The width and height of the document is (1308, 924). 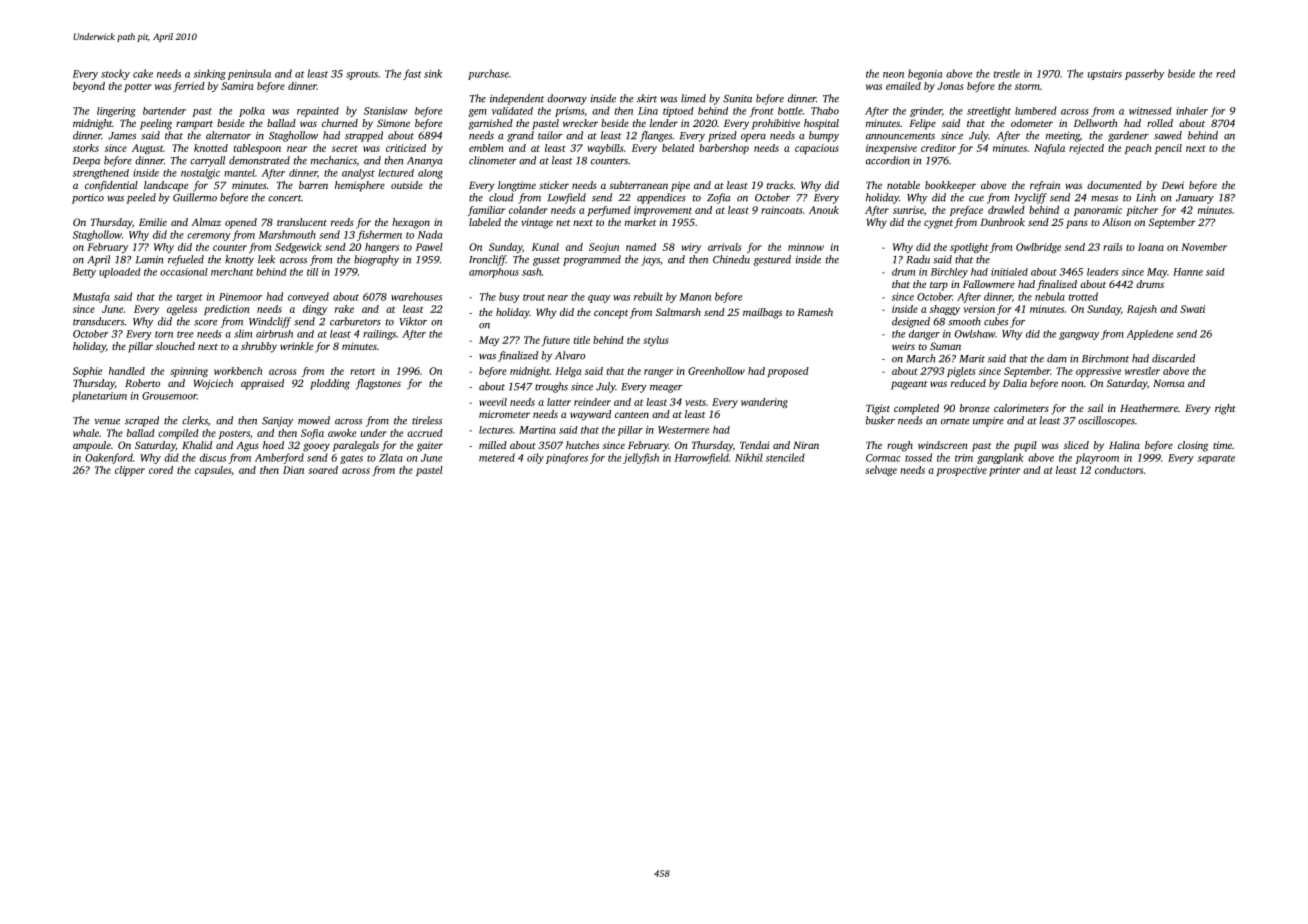 I want to click on knotty, so click(x=239, y=260).
